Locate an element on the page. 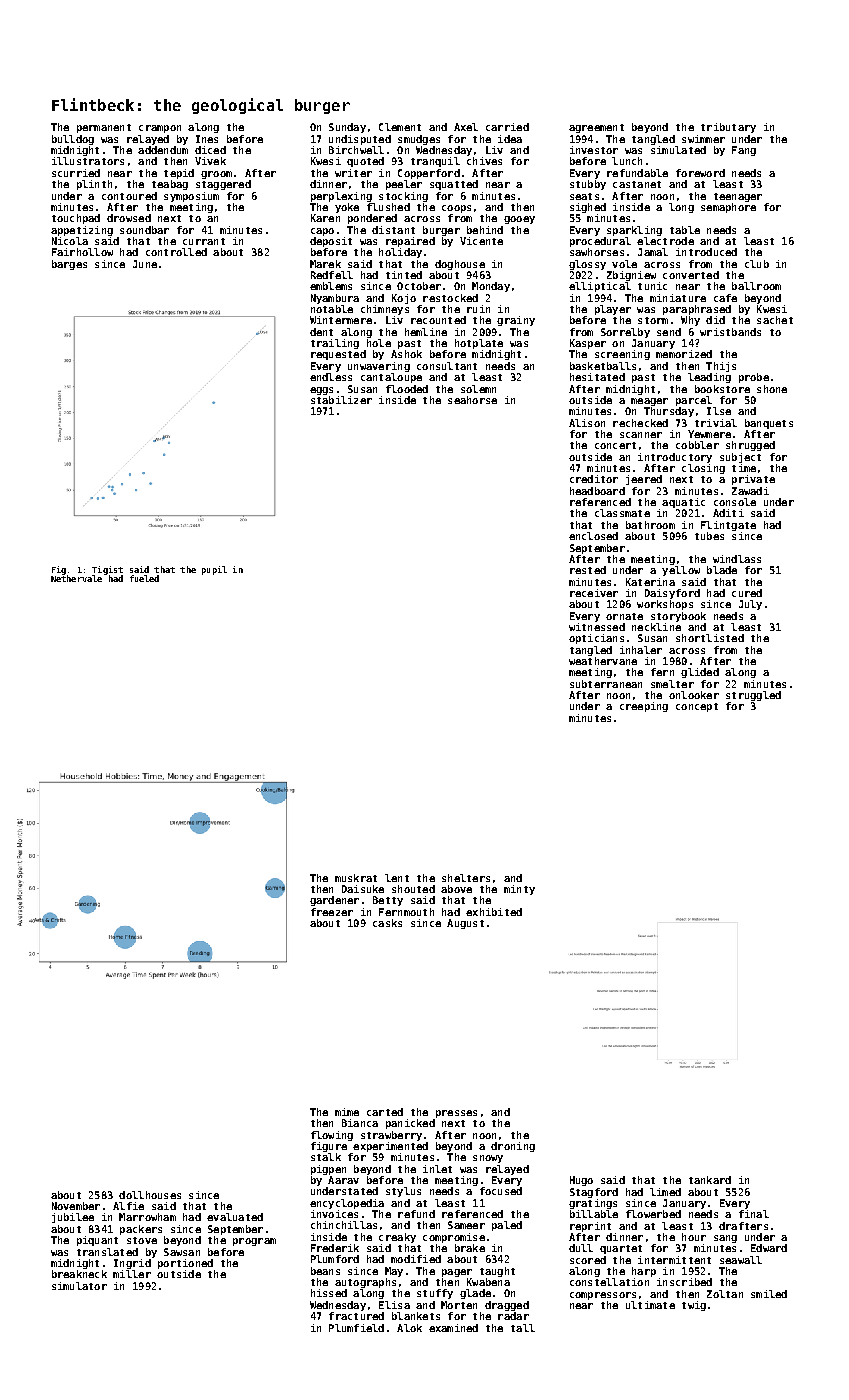 This page has height=1400, width=849. agreement is located at coordinates (596, 128).
